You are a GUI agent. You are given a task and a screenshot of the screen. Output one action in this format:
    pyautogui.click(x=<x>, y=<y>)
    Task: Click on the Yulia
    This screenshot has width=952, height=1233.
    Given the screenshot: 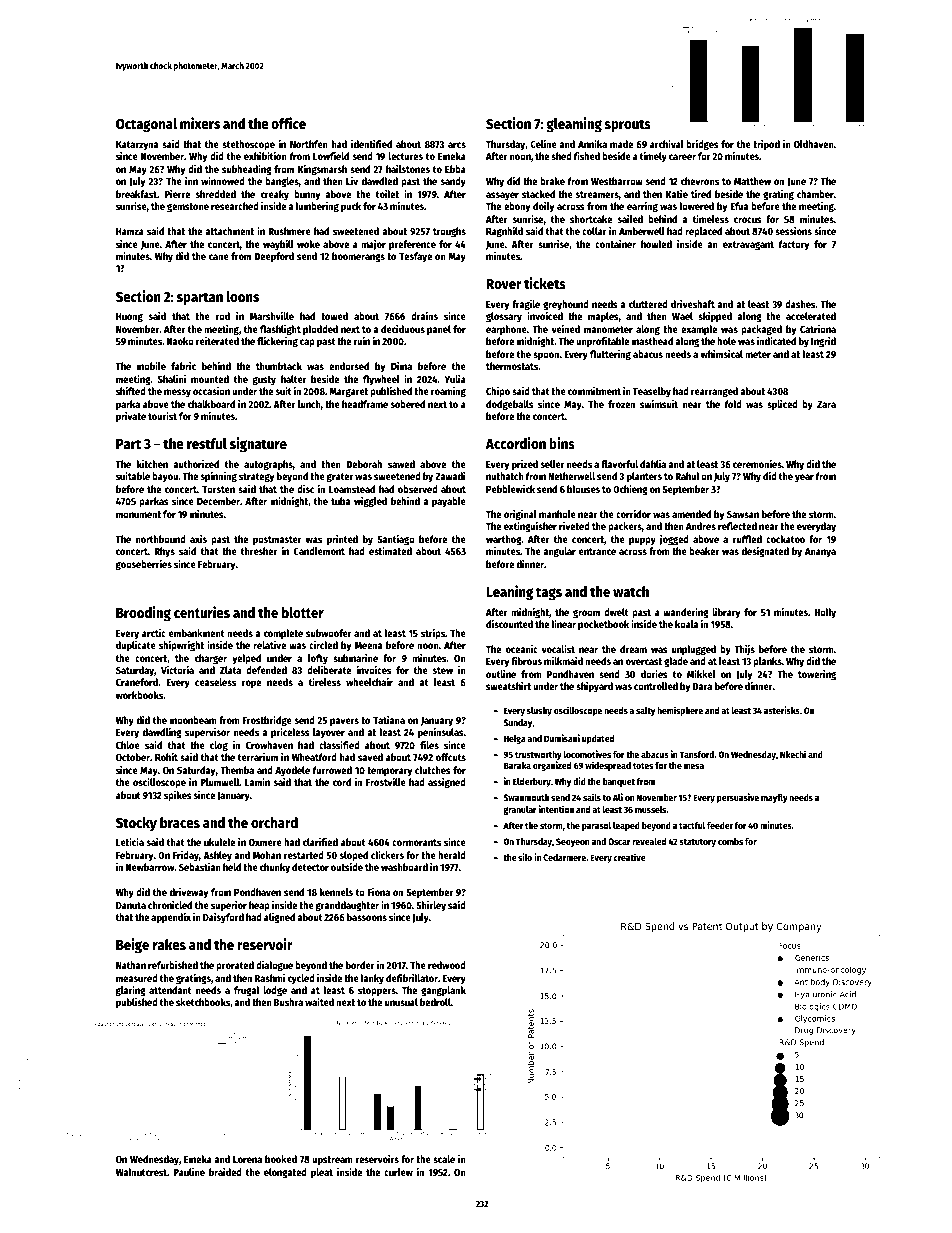 What is the action you would take?
    pyautogui.click(x=455, y=379)
